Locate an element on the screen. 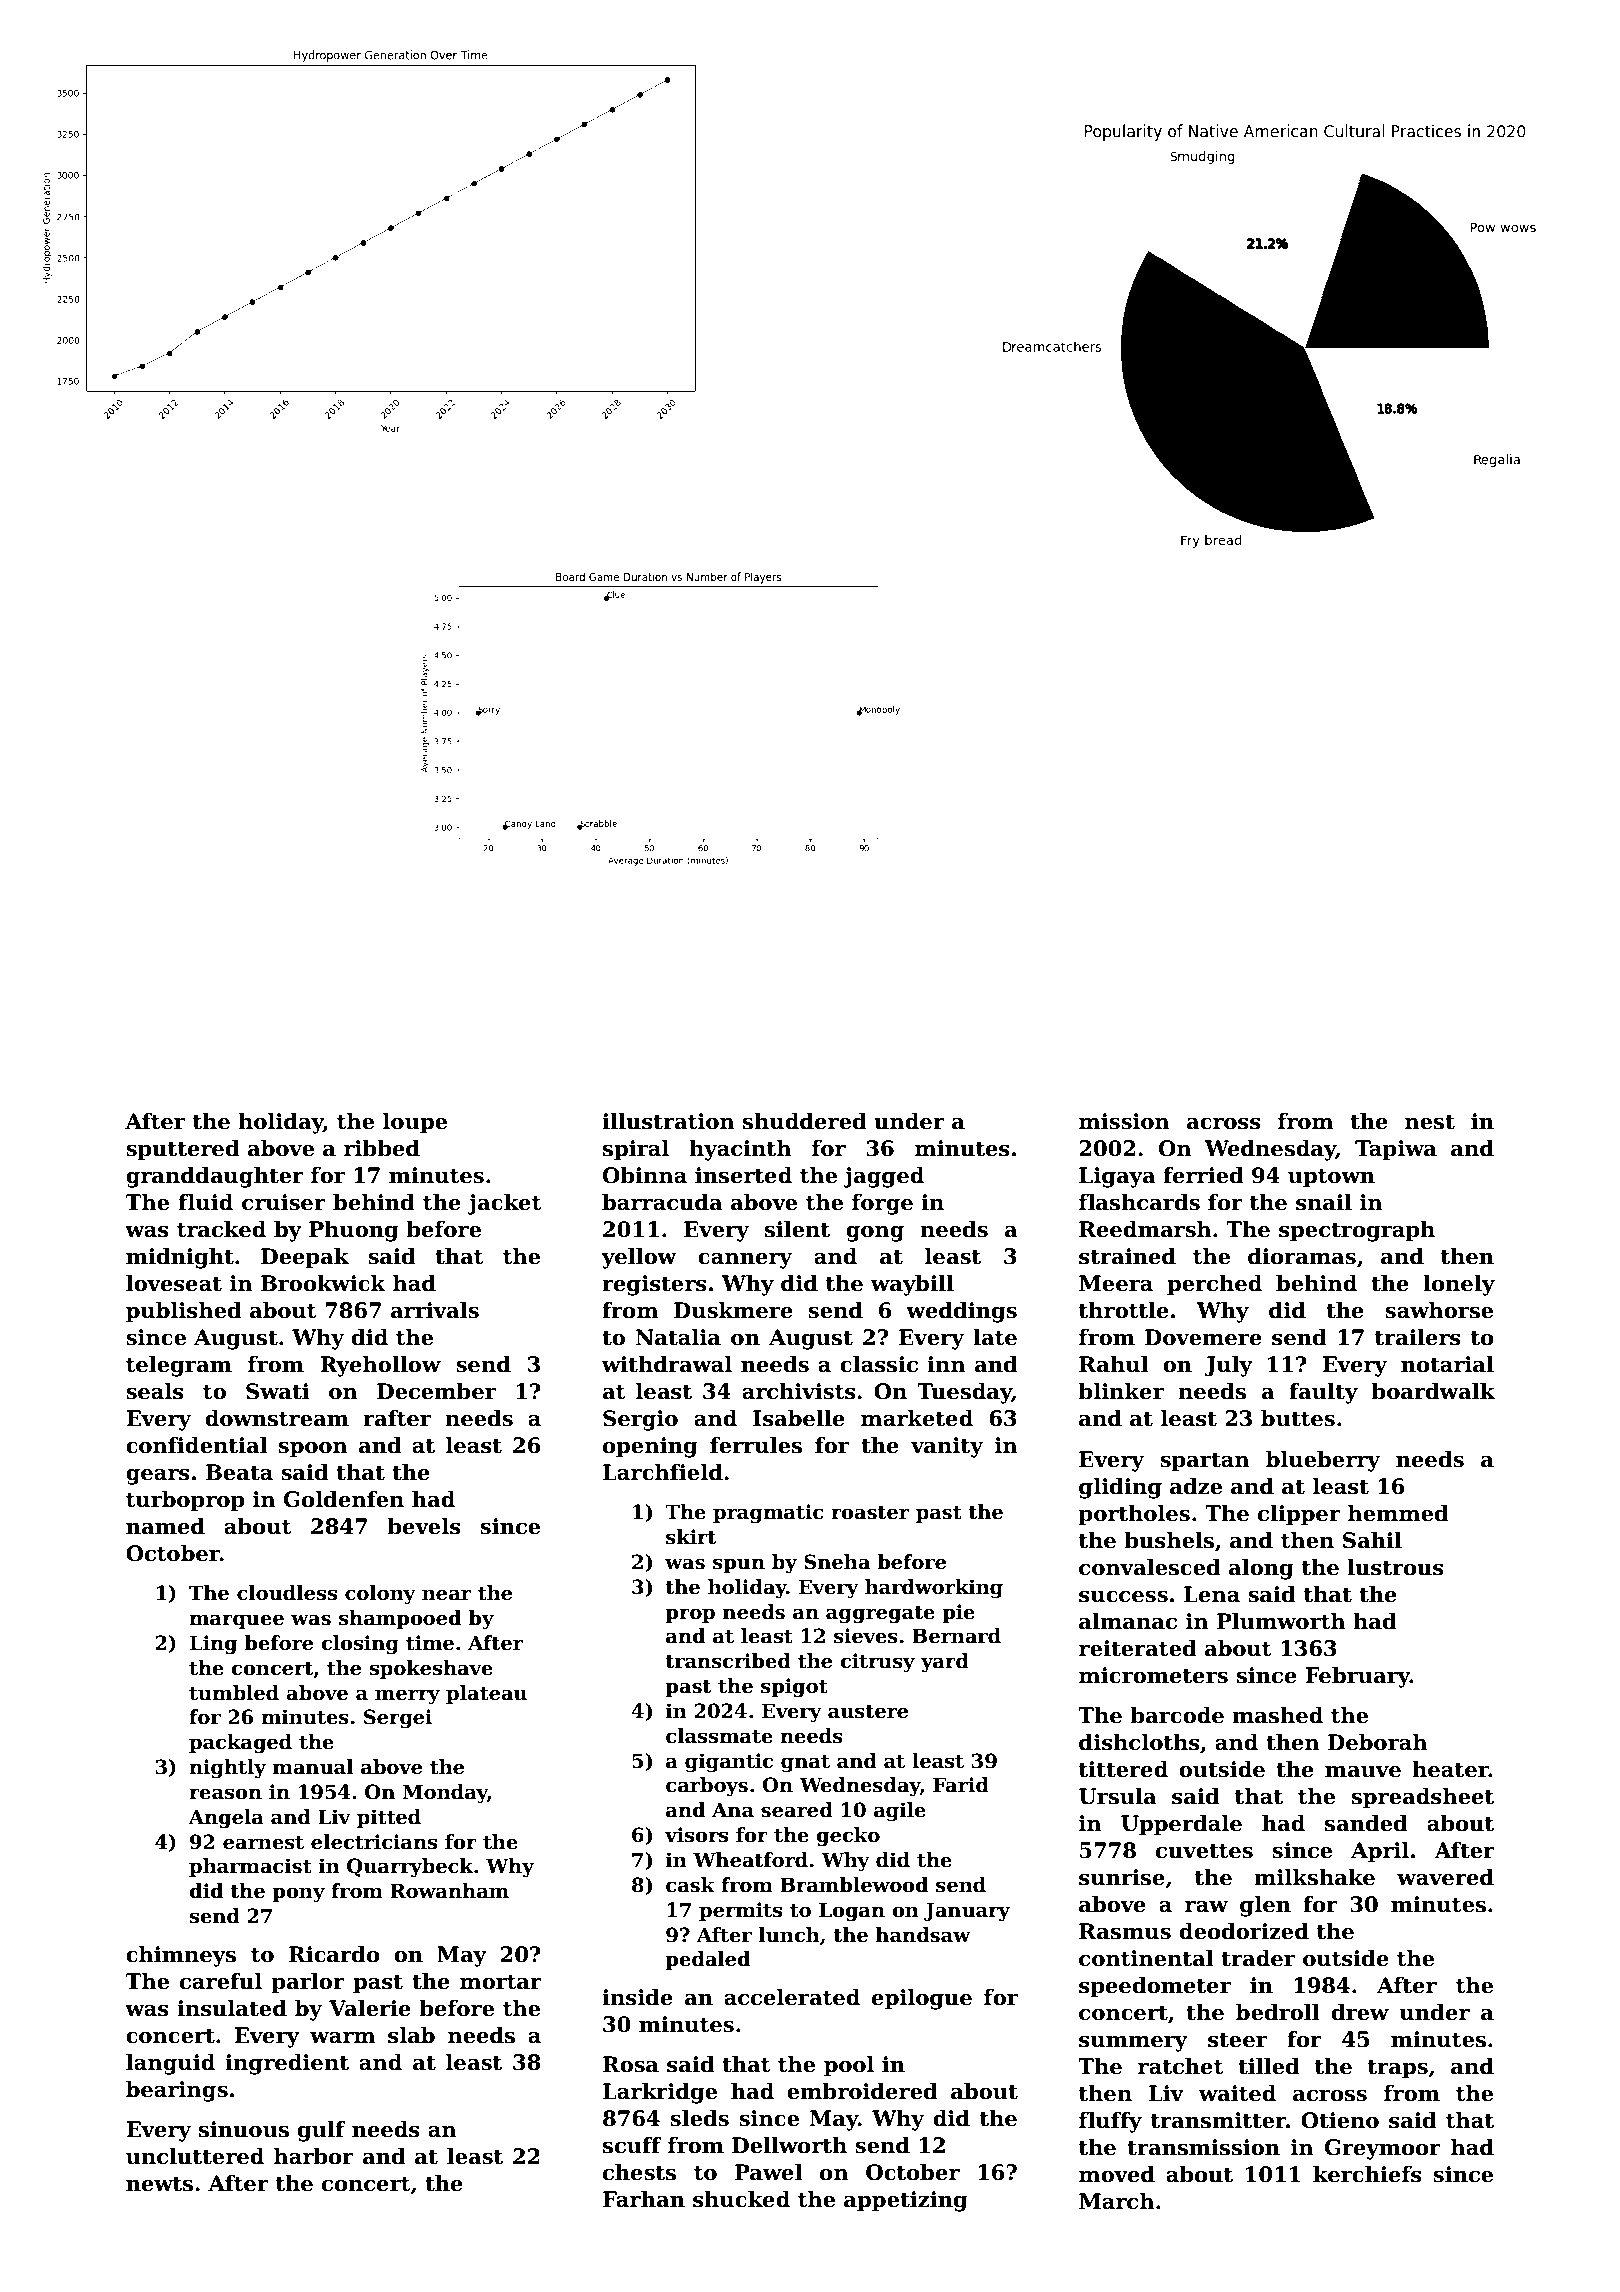  newts is located at coordinates (159, 2184).
